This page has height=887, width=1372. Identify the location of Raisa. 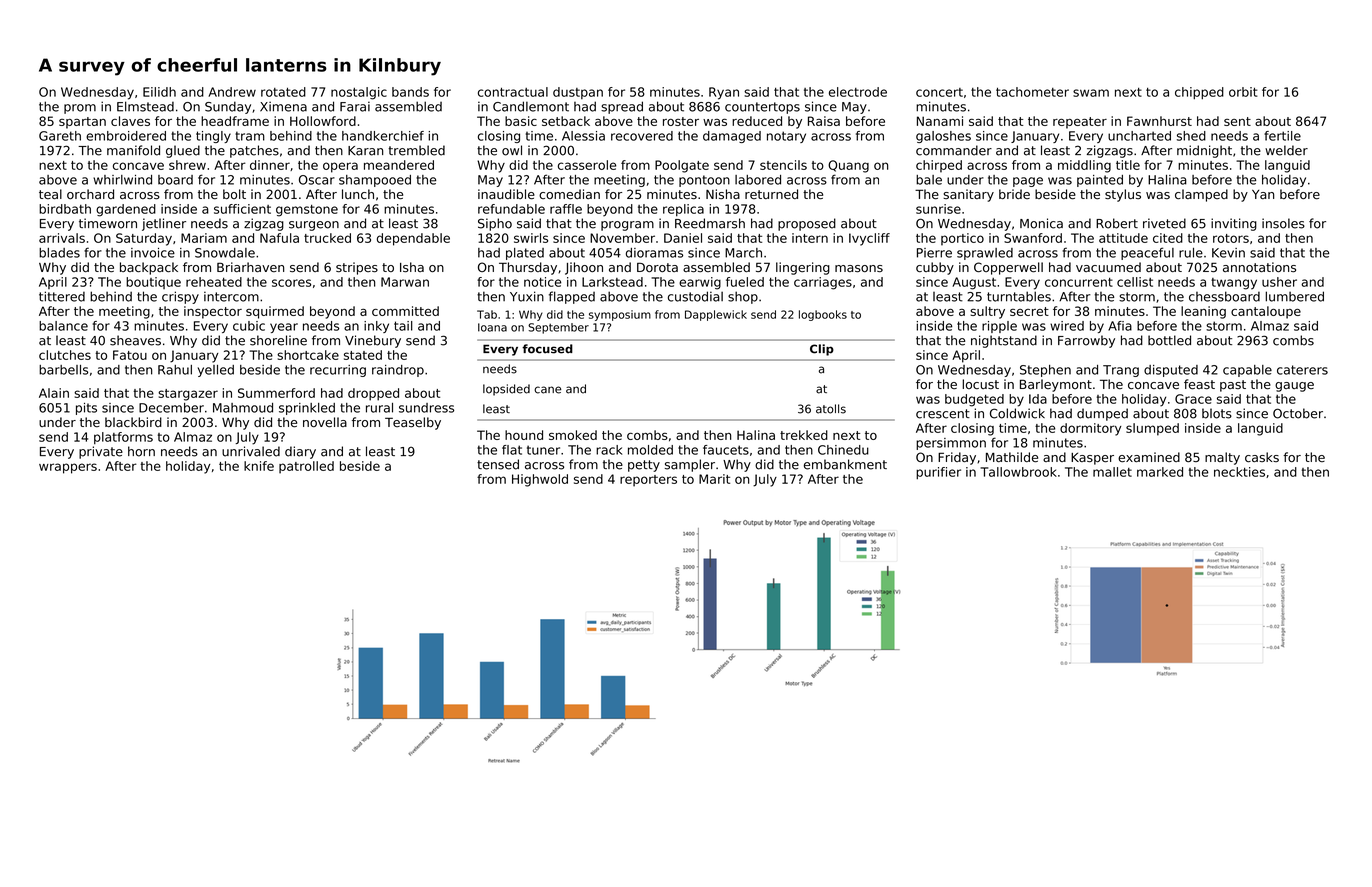
(824, 121).
